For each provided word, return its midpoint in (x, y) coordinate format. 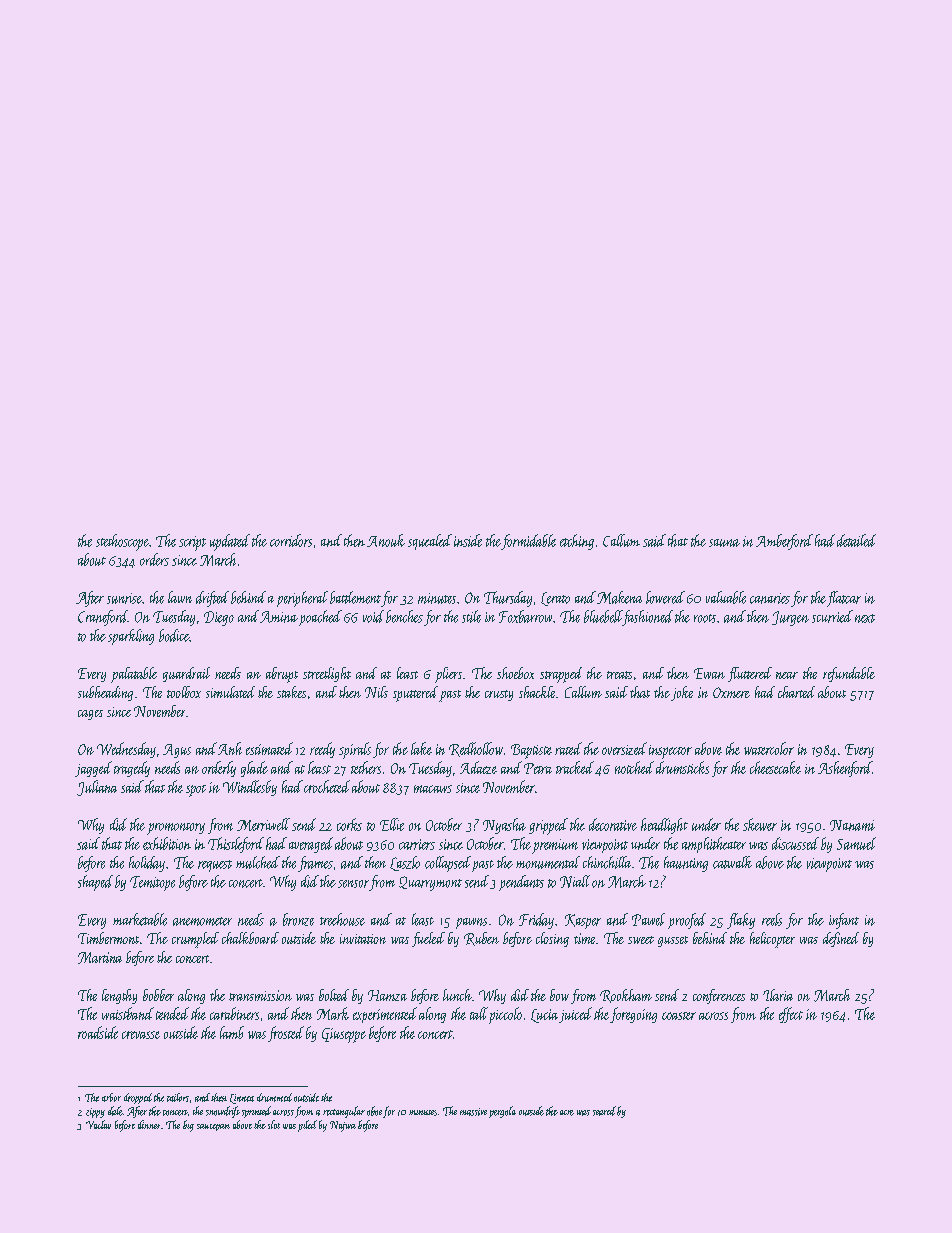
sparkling (131, 637)
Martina (100, 958)
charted (796, 692)
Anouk (386, 540)
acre (567, 1113)
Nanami (852, 825)
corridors (291, 540)
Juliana (97, 788)
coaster (679, 1016)
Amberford (784, 542)
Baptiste (531, 751)
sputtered (415, 694)
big (188, 1126)
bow (559, 995)
